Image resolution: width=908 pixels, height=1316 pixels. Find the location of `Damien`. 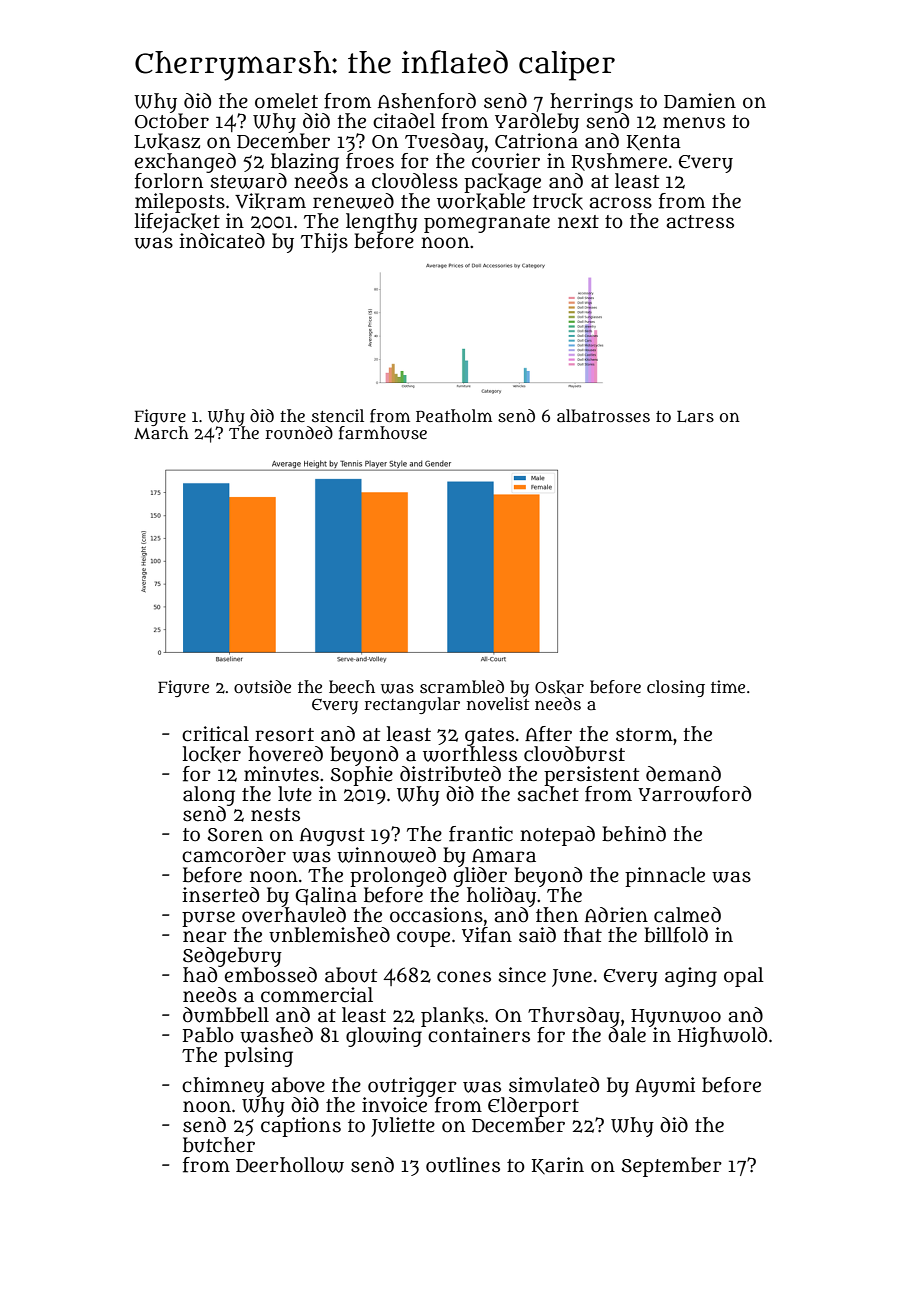

Damien is located at coordinates (700, 101).
